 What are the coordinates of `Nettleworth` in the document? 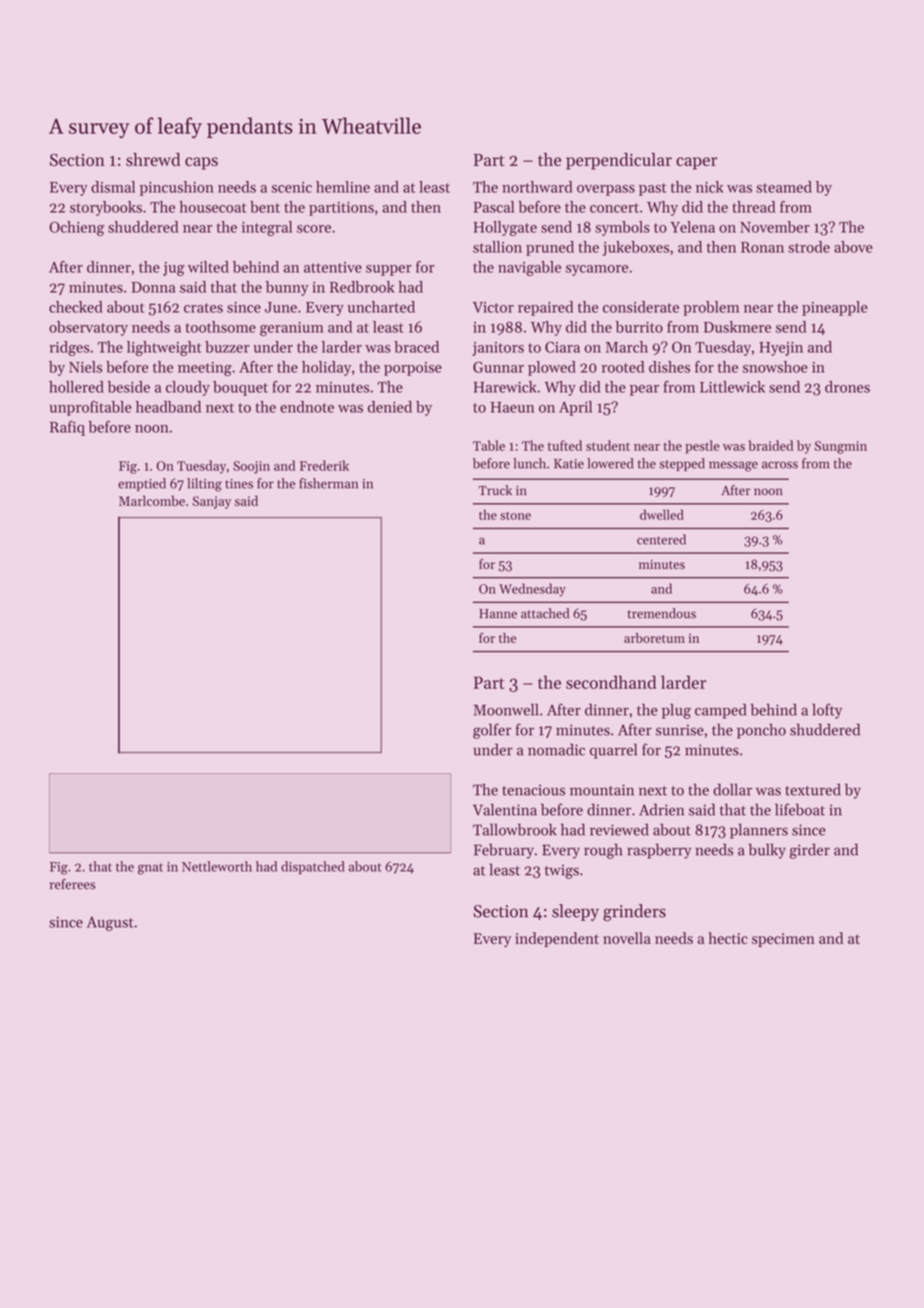 It's located at (217, 866).
